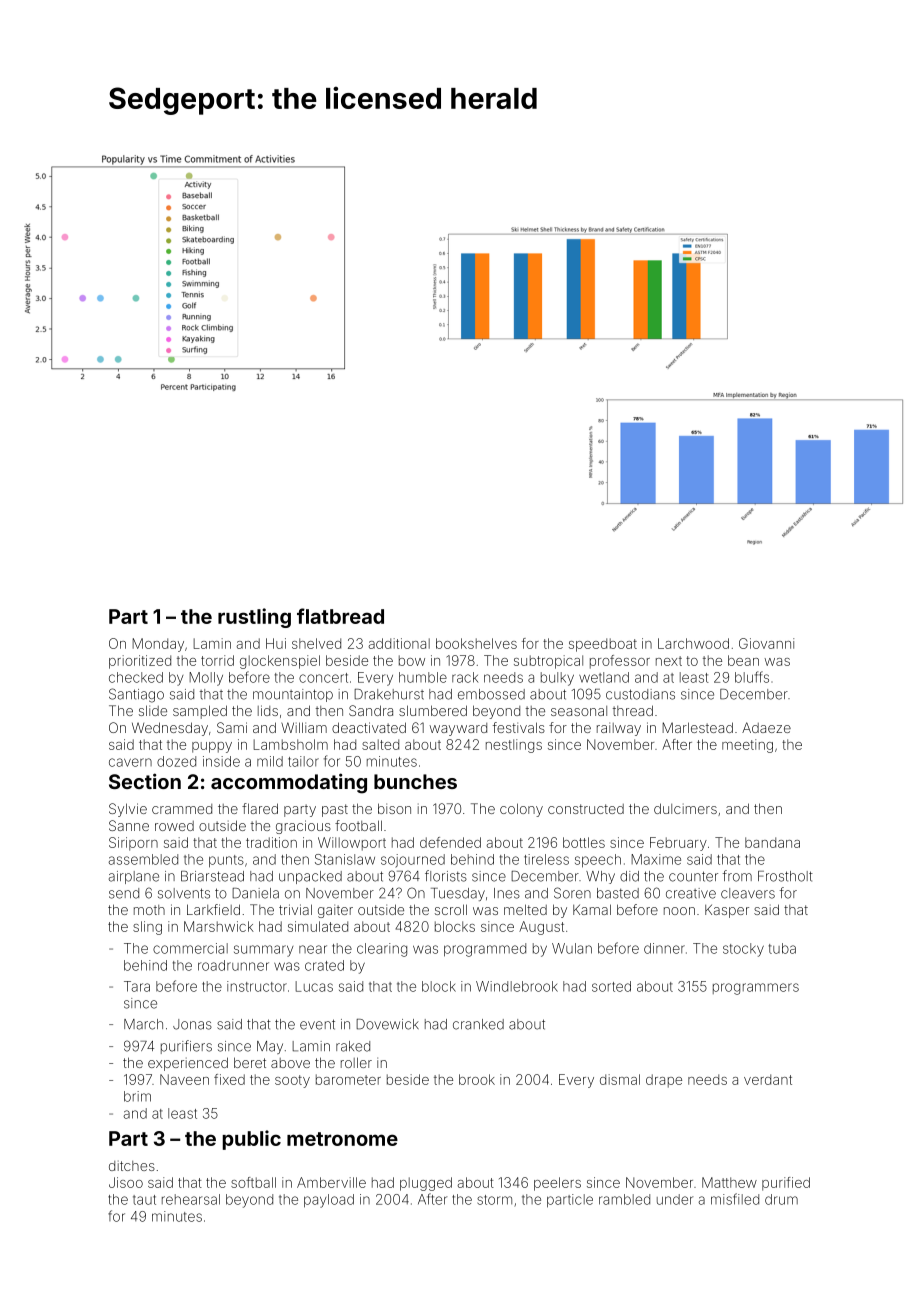 The image size is (924, 1308). I want to click on custodians, so click(640, 694).
